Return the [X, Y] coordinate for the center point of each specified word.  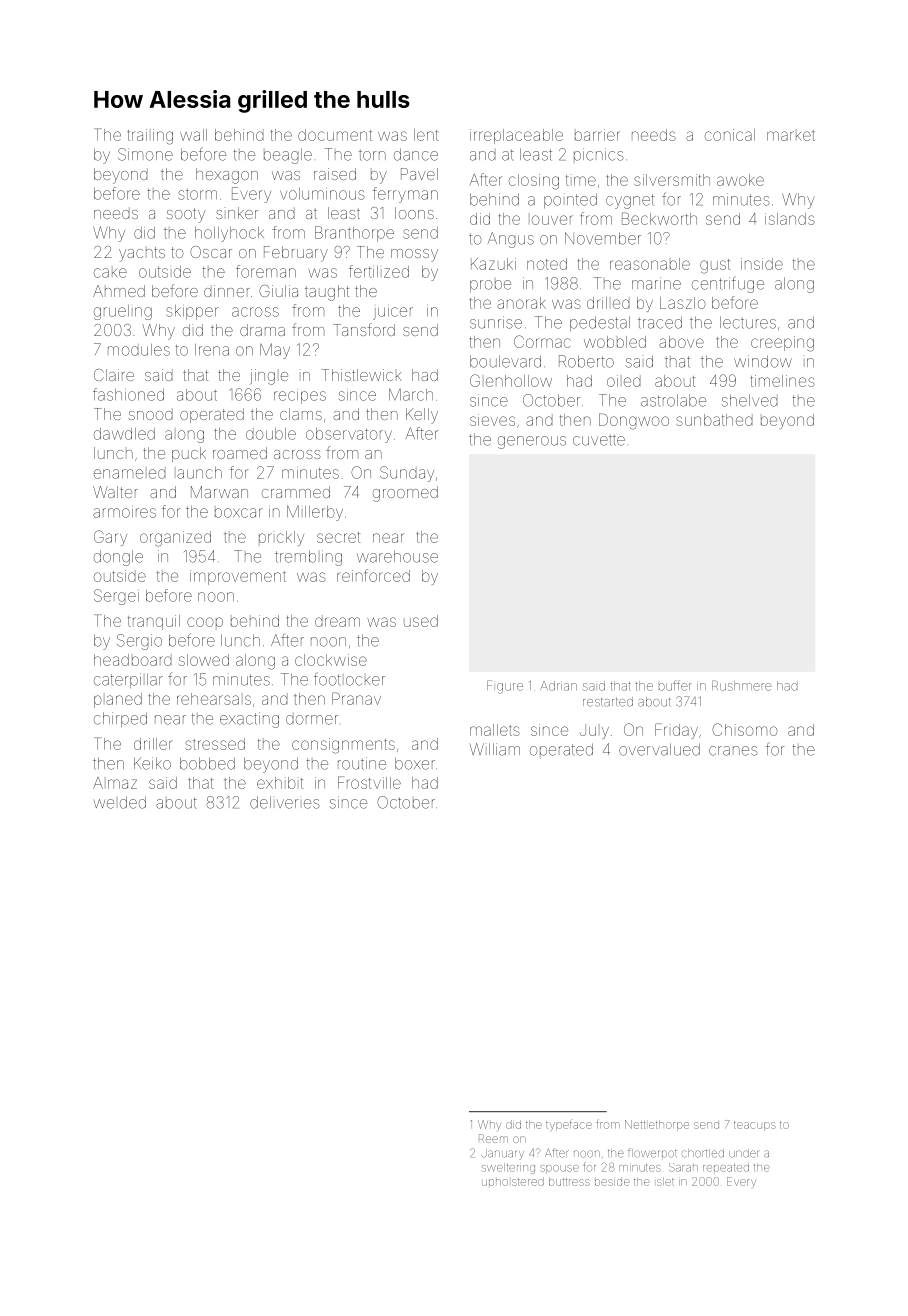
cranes [733, 751]
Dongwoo [634, 421]
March [411, 394]
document [335, 135]
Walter [115, 492]
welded [119, 802]
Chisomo [745, 729]
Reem [493, 1138]
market [791, 135]
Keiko [152, 763]
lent [426, 135]
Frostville [369, 782]
